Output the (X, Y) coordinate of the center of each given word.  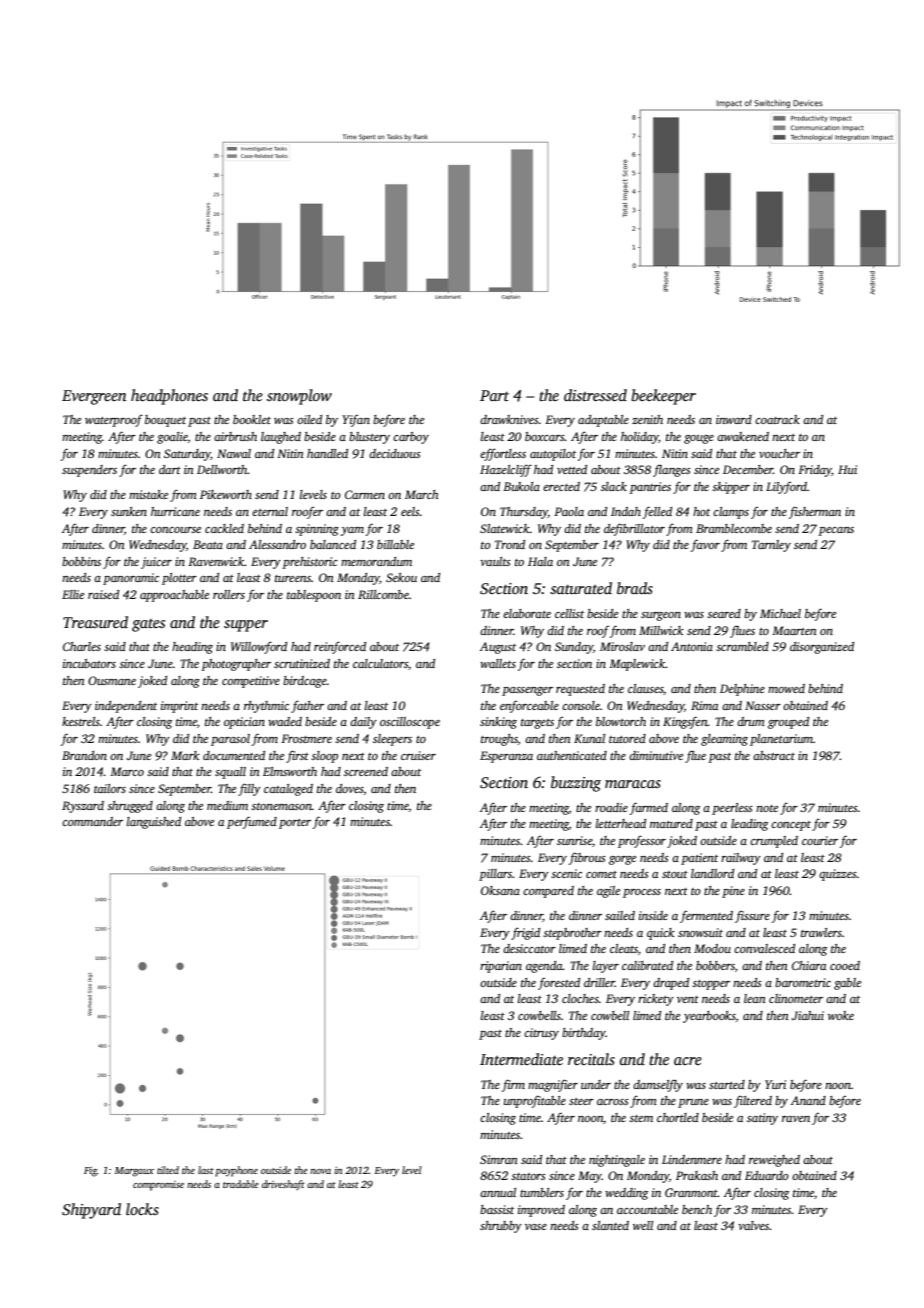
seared (724, 613)
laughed (281, 438)
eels (410, 511)
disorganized (822, 648)
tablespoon (314, 596)
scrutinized (302, 663)
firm (513, 1085)
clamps (731, 513)
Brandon (84, 755)
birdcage (305, 682)
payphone (236, 1171)
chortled (678, 1117)
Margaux (134, 1172)
